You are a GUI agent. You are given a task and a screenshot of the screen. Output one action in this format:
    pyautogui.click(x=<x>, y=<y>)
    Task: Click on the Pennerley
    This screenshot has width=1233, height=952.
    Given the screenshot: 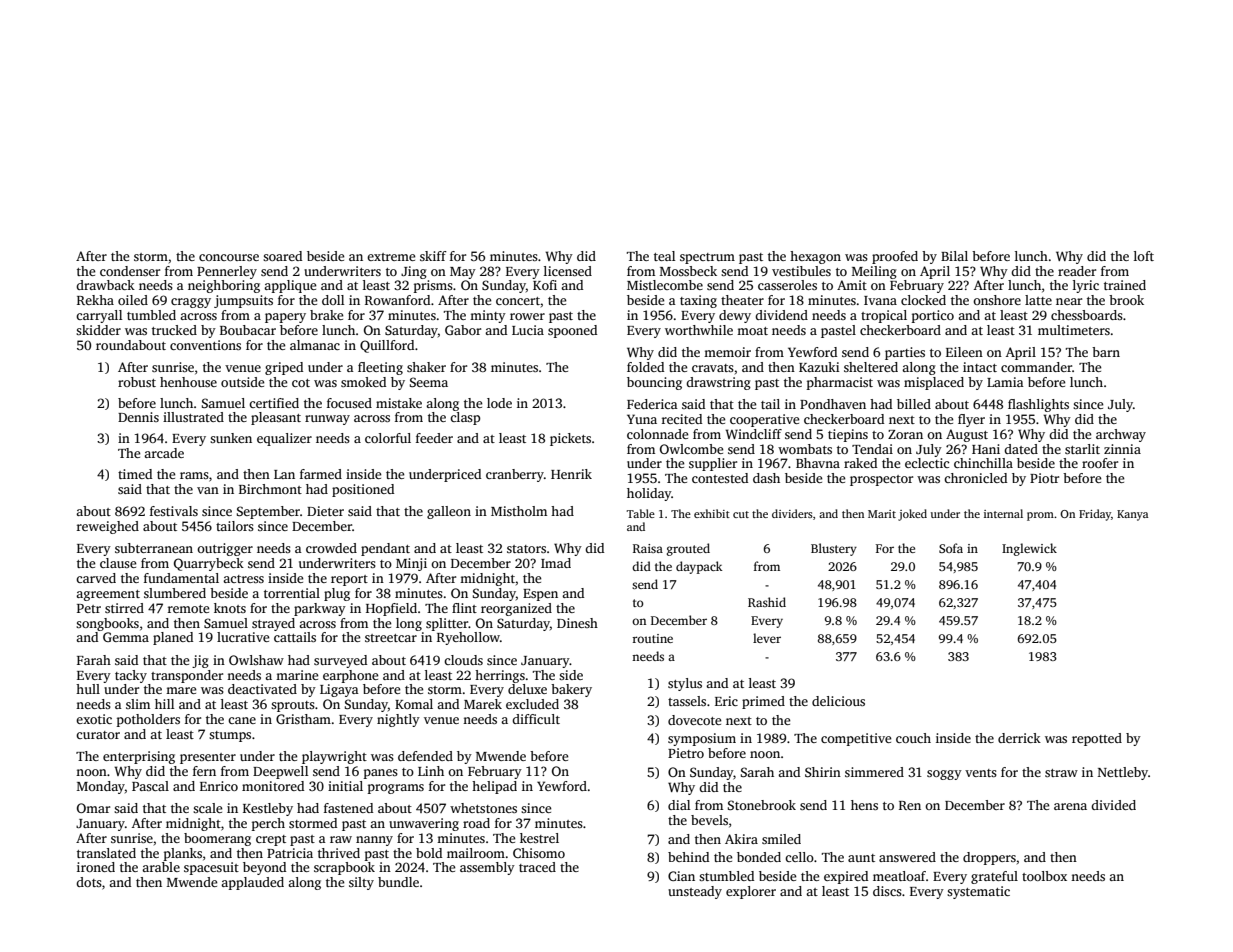 What is the action you would take?
    pyautogui.click(x=227, y=272)
